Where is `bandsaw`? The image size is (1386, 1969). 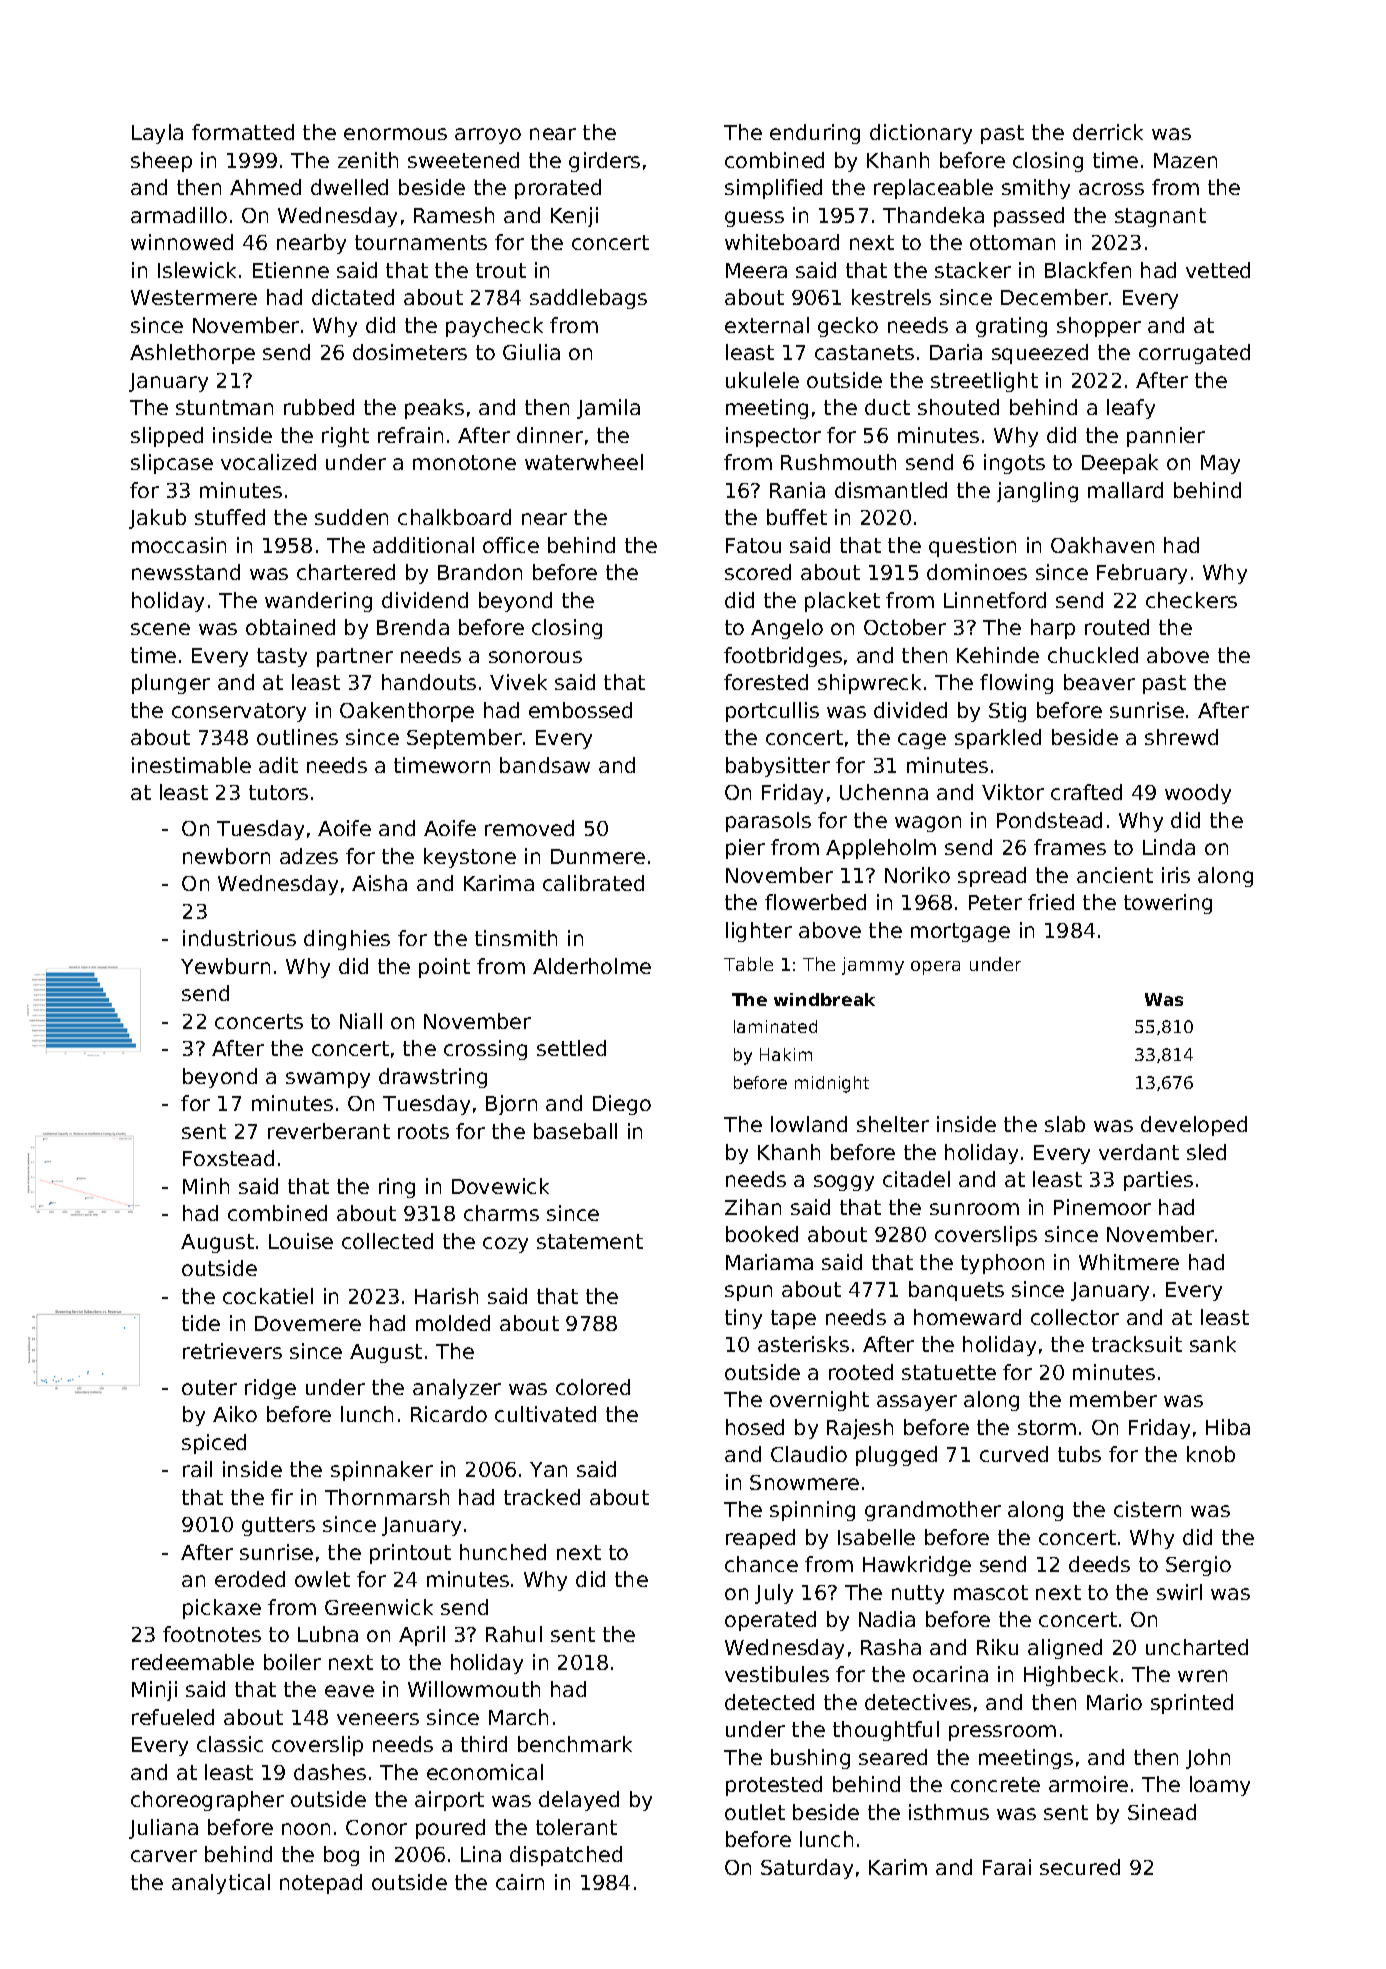
bandsaw is located at coordinates (545, 765).
